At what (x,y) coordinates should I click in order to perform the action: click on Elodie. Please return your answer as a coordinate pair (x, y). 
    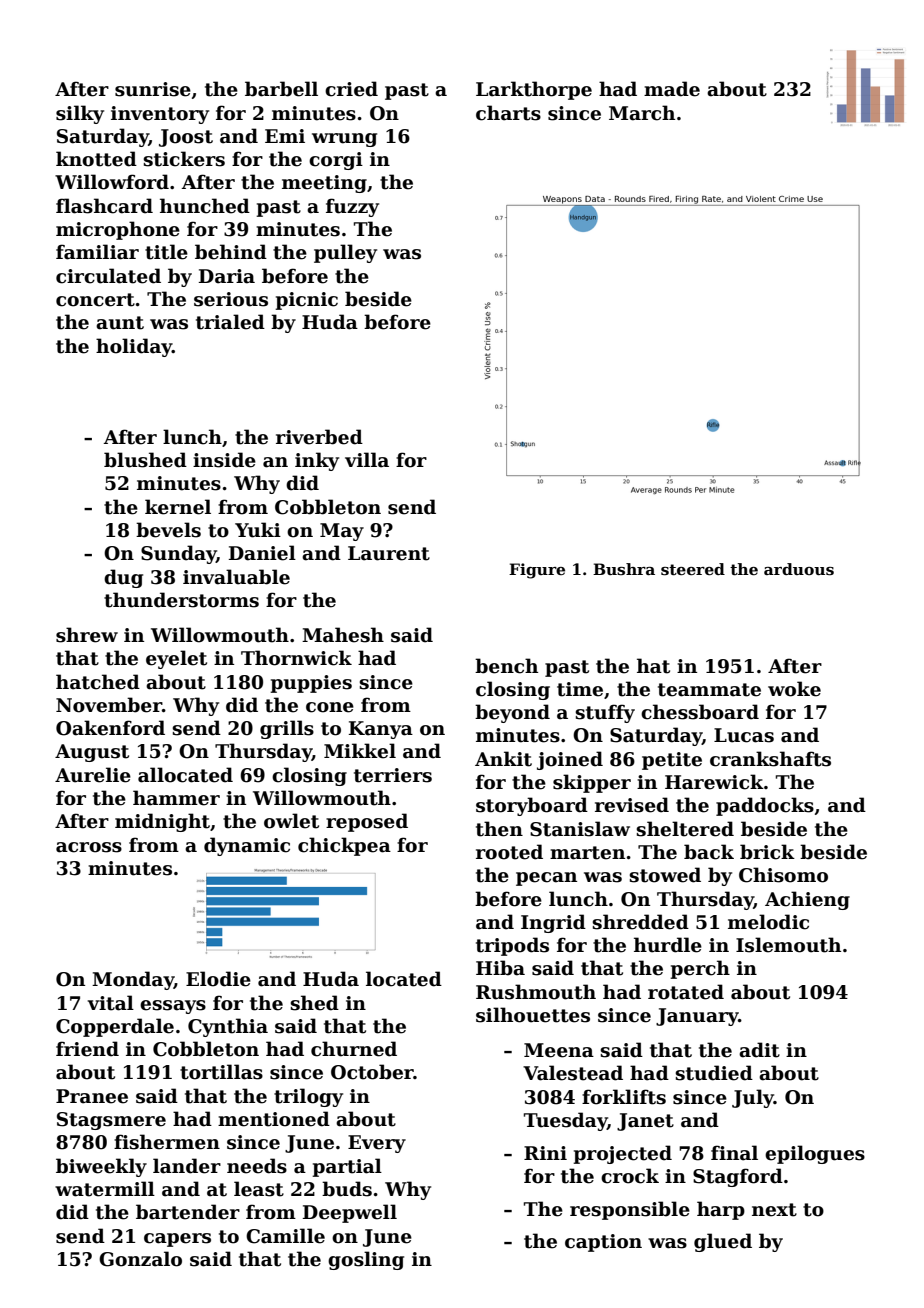
    Looking at the image, I should click on (218, 979).
